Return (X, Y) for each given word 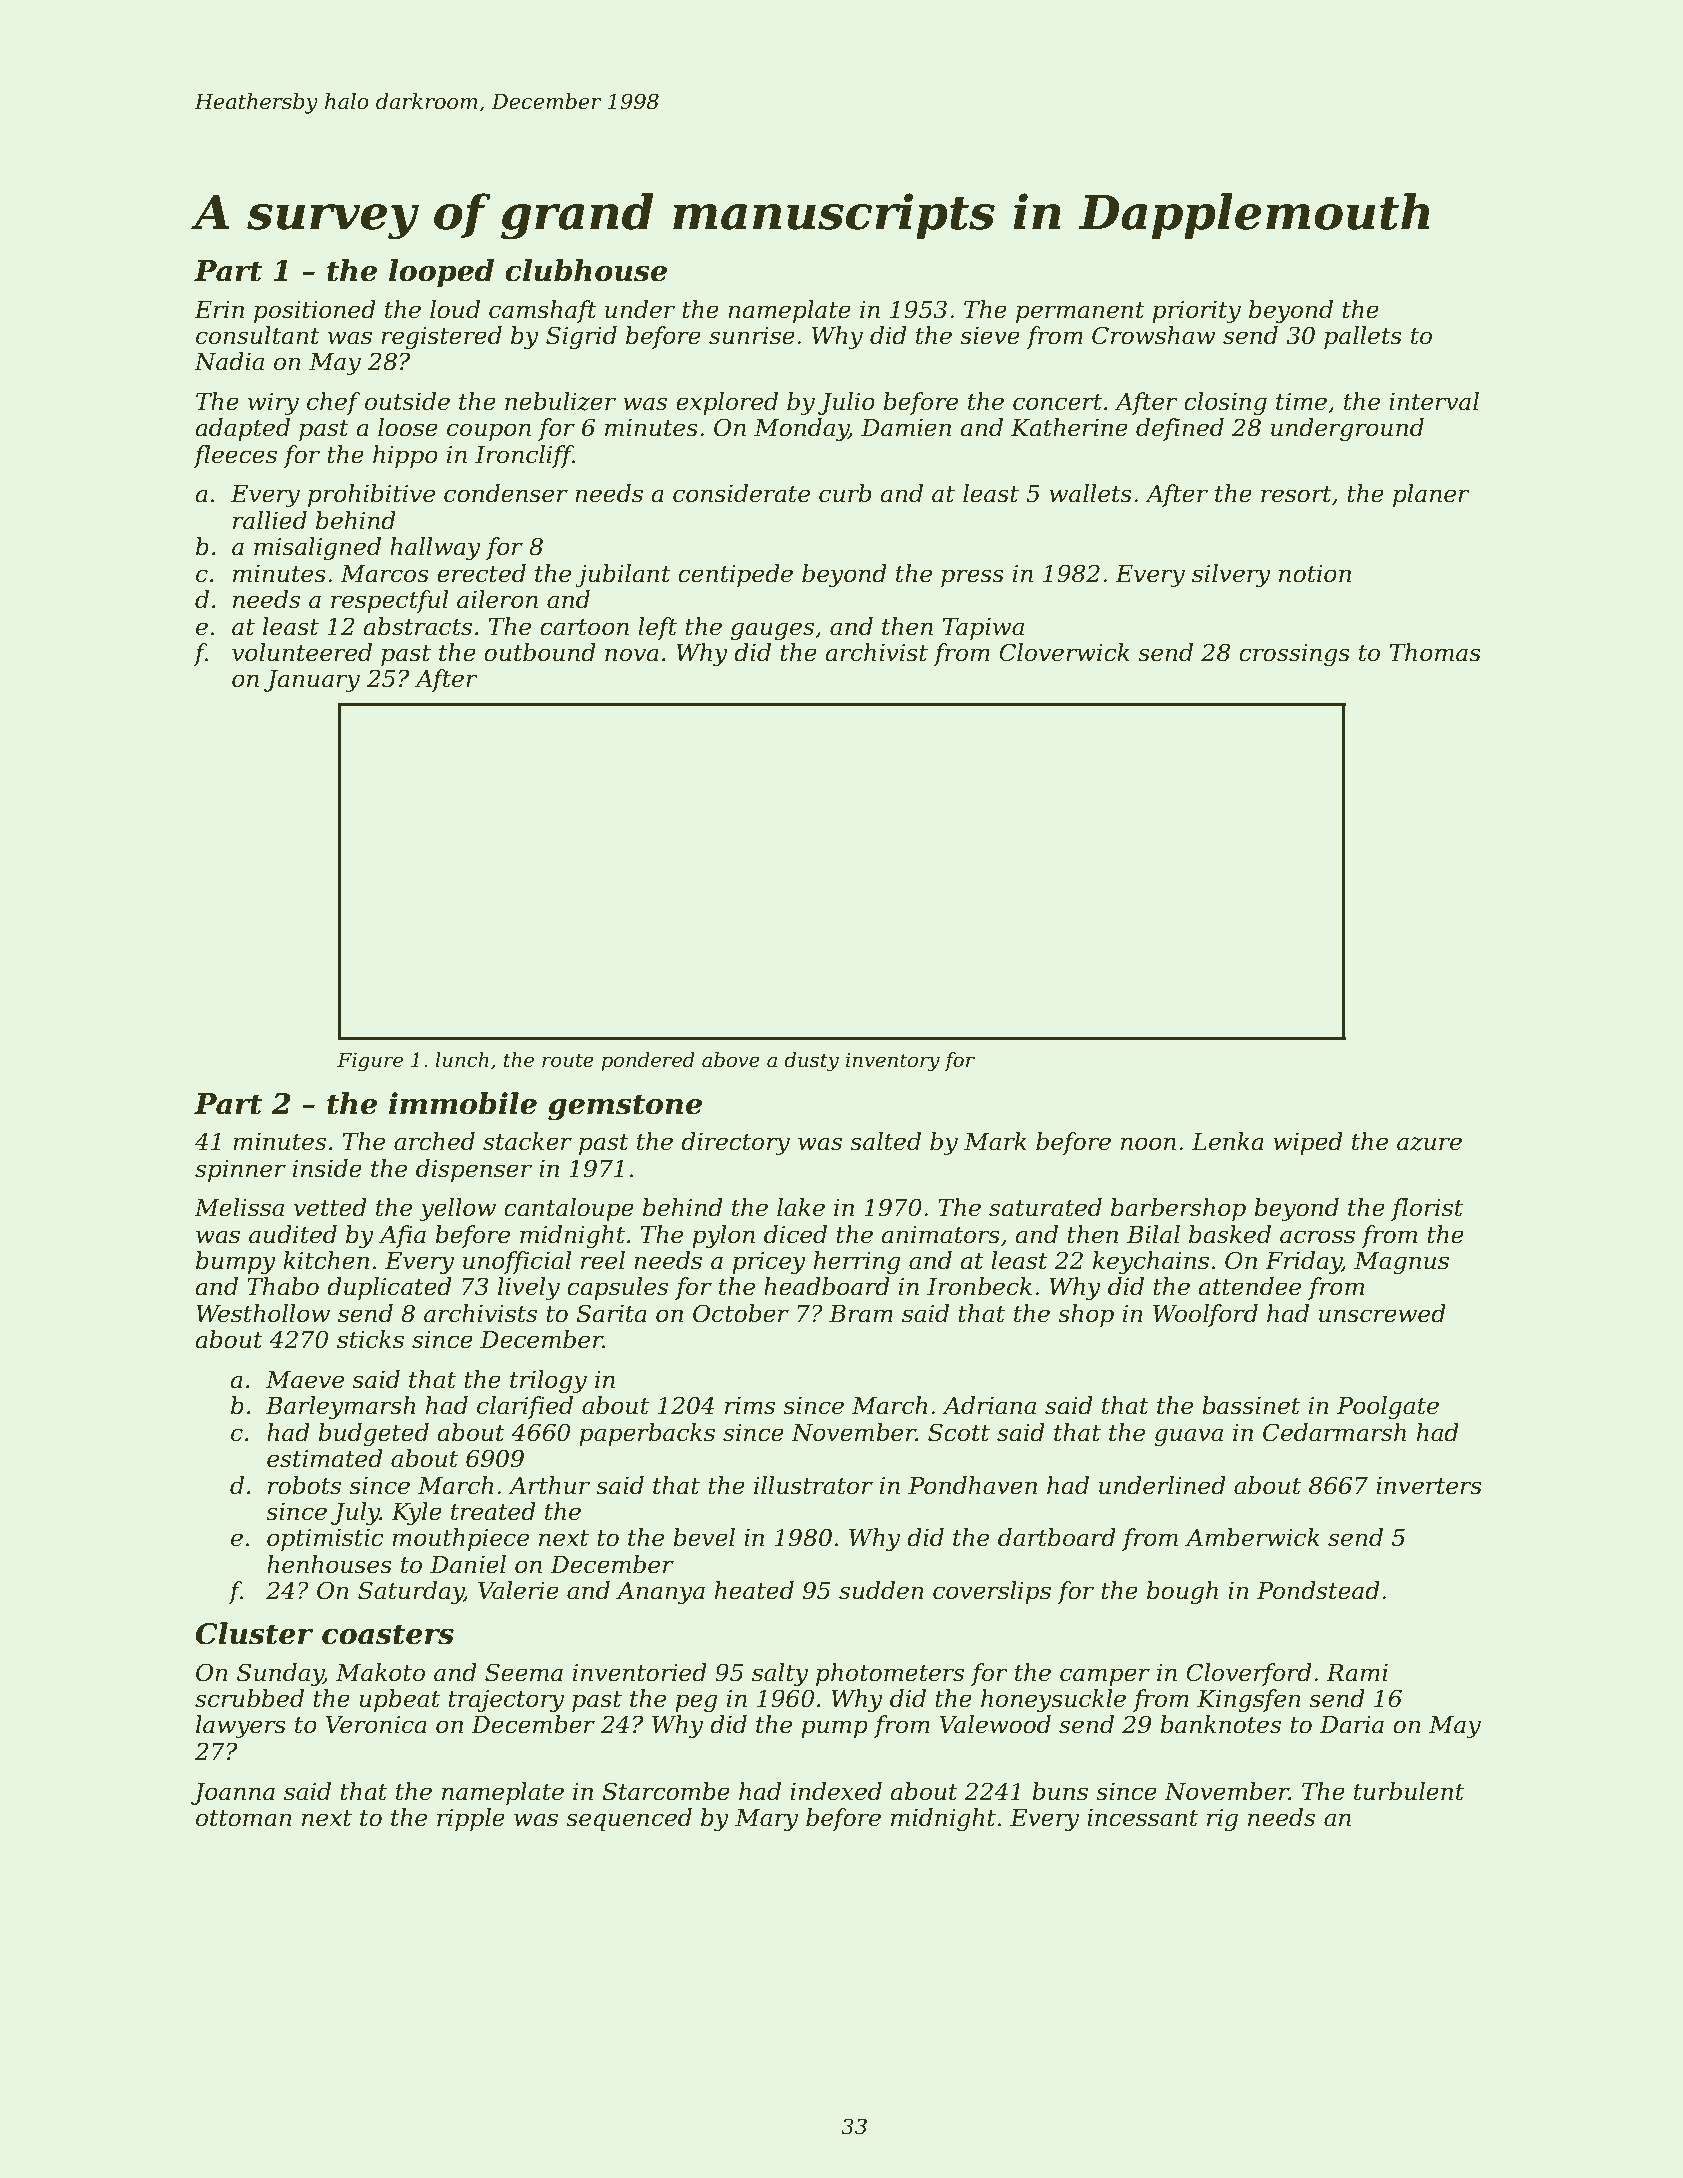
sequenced (629, 1819)
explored (727, 403)
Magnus (1401, 1263)
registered (441, 337)
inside (327, 1168)
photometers (890, 1674)
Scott (959, 1432)
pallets (1363, 337)
